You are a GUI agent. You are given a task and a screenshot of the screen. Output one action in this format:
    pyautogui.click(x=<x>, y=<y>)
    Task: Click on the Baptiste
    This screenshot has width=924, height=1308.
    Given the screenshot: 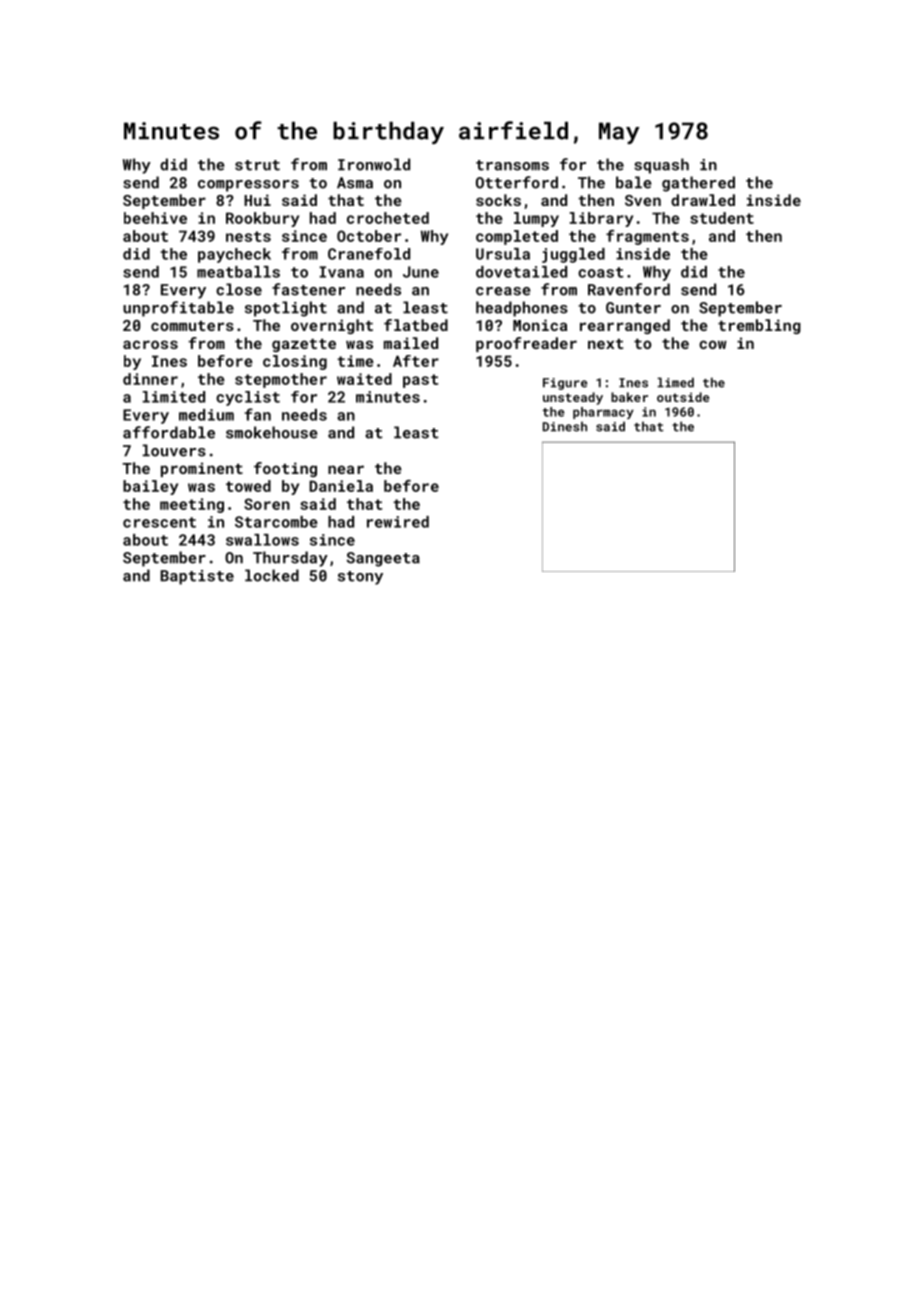 What is the action you would take?
    pyautogui.click(x=197, y=577)
